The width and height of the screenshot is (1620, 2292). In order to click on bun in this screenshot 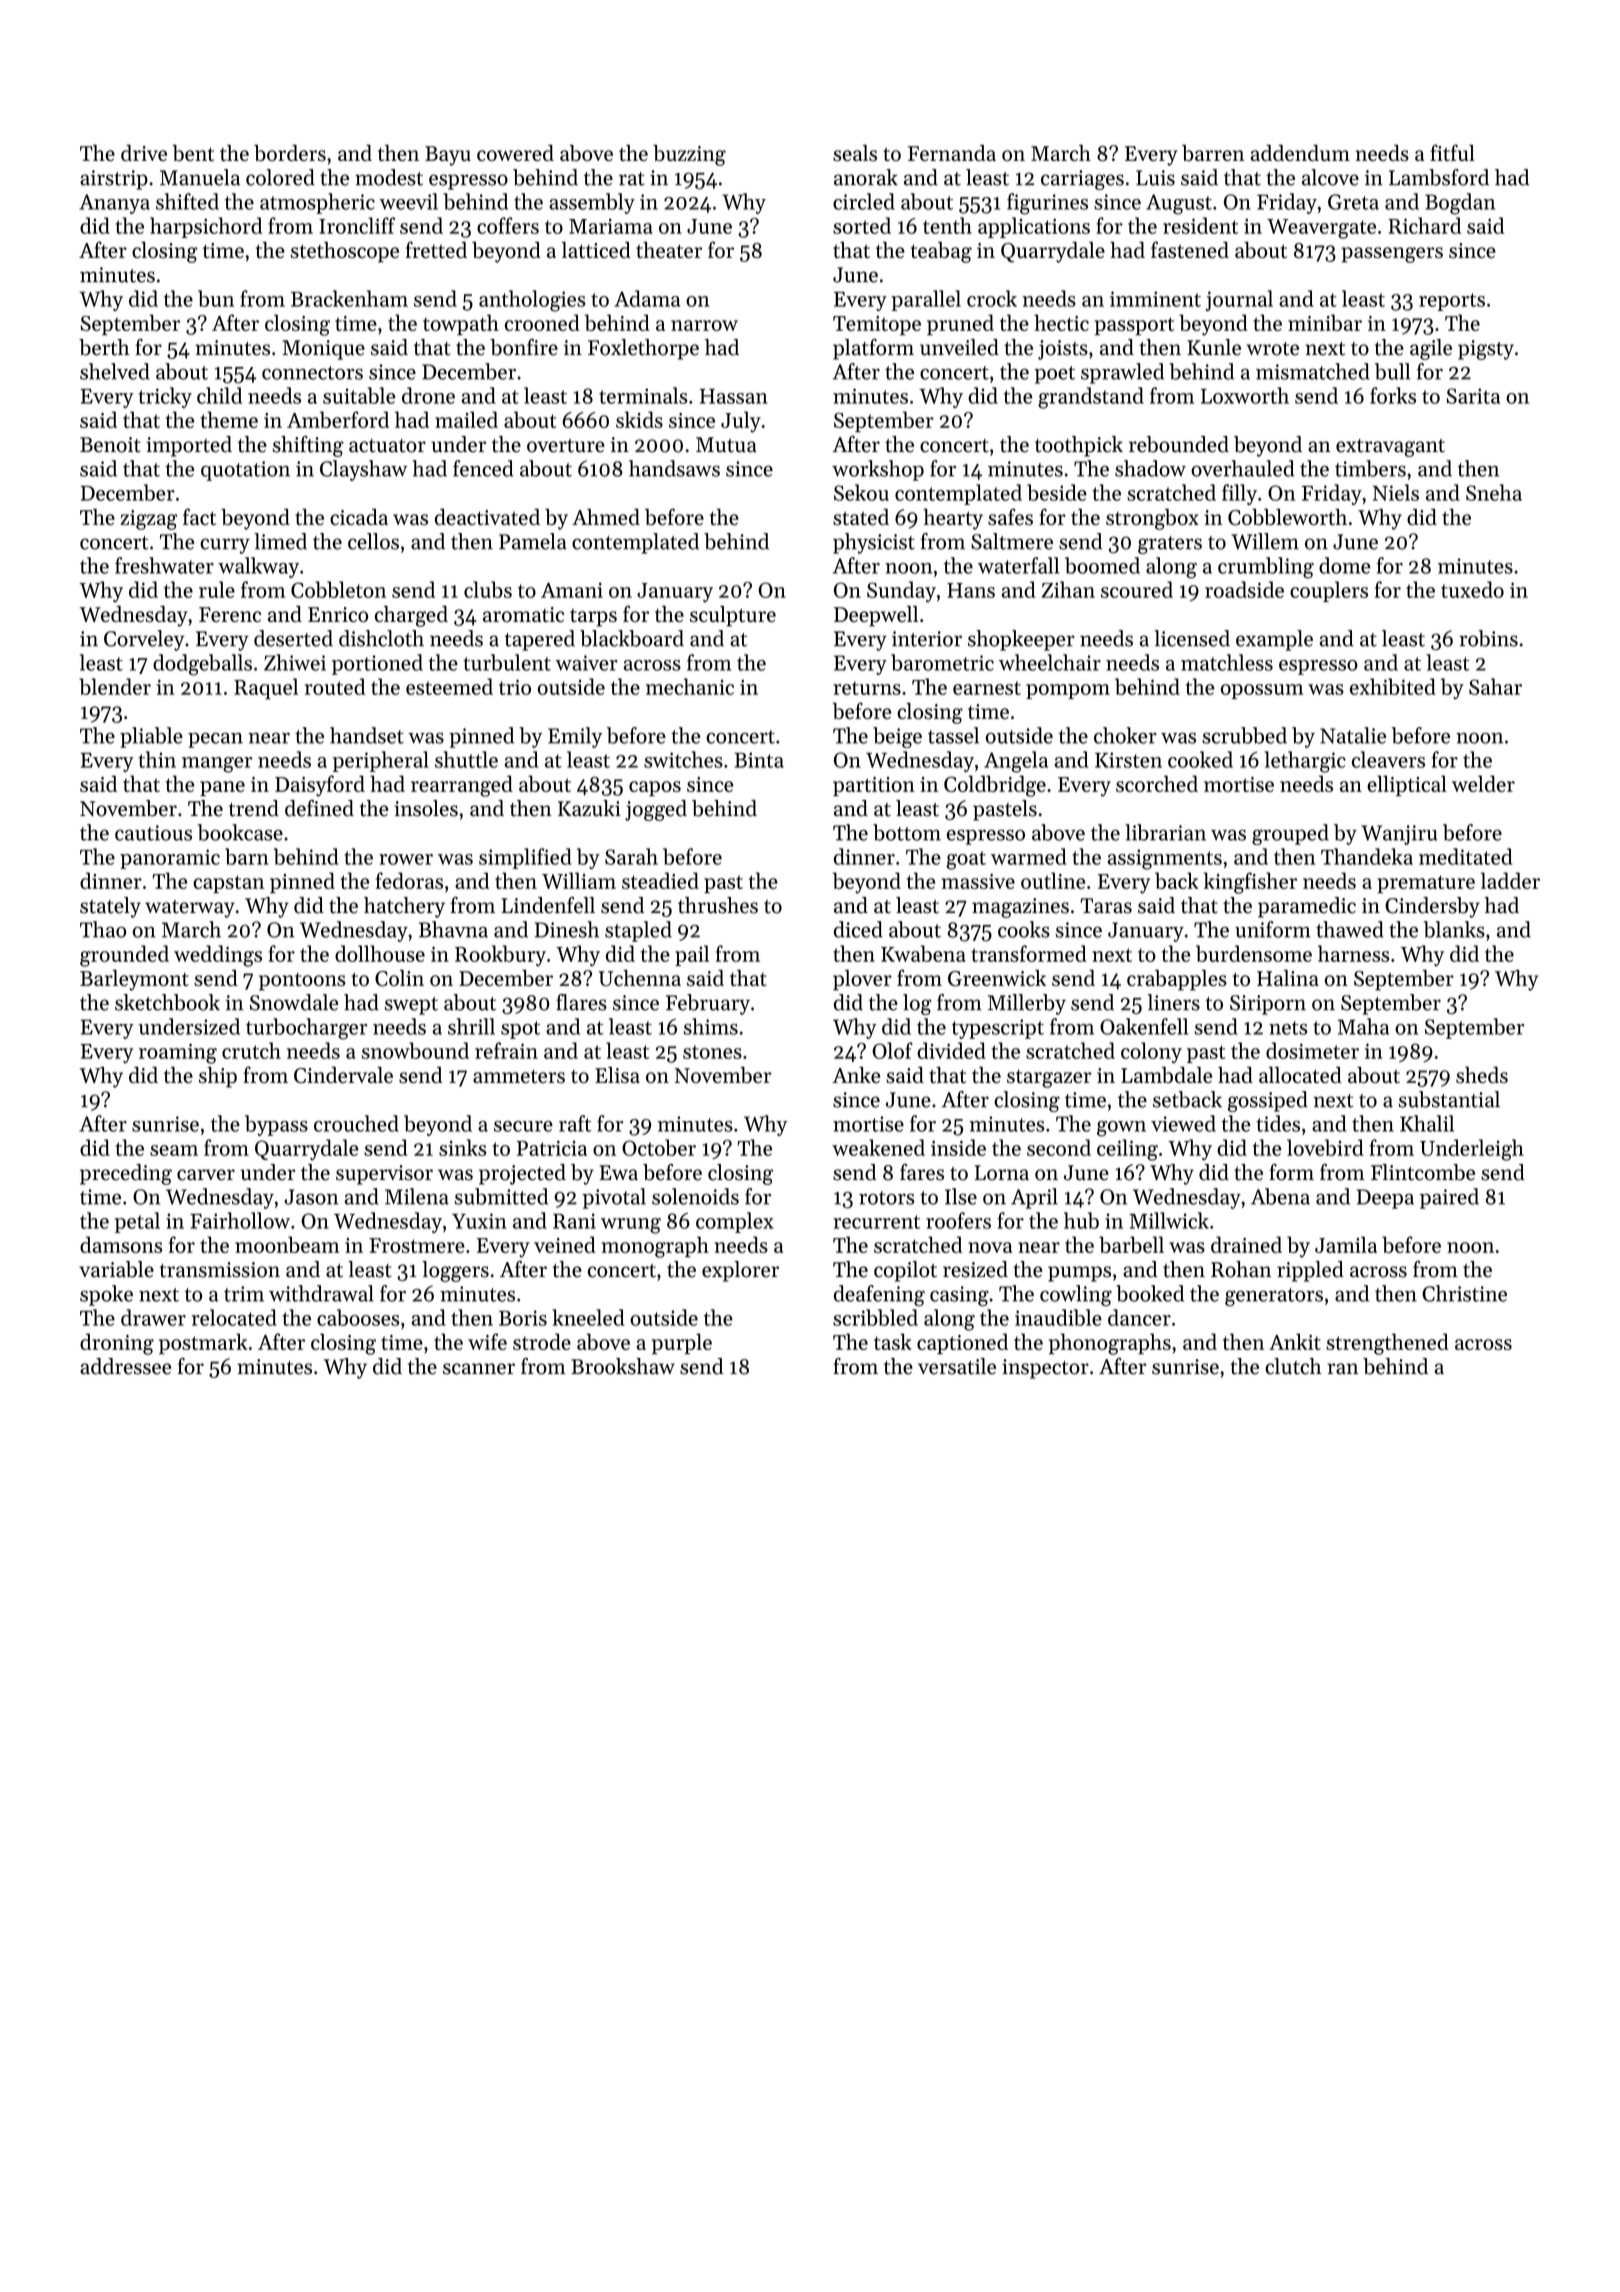, I will do `click(216, 298)`.
